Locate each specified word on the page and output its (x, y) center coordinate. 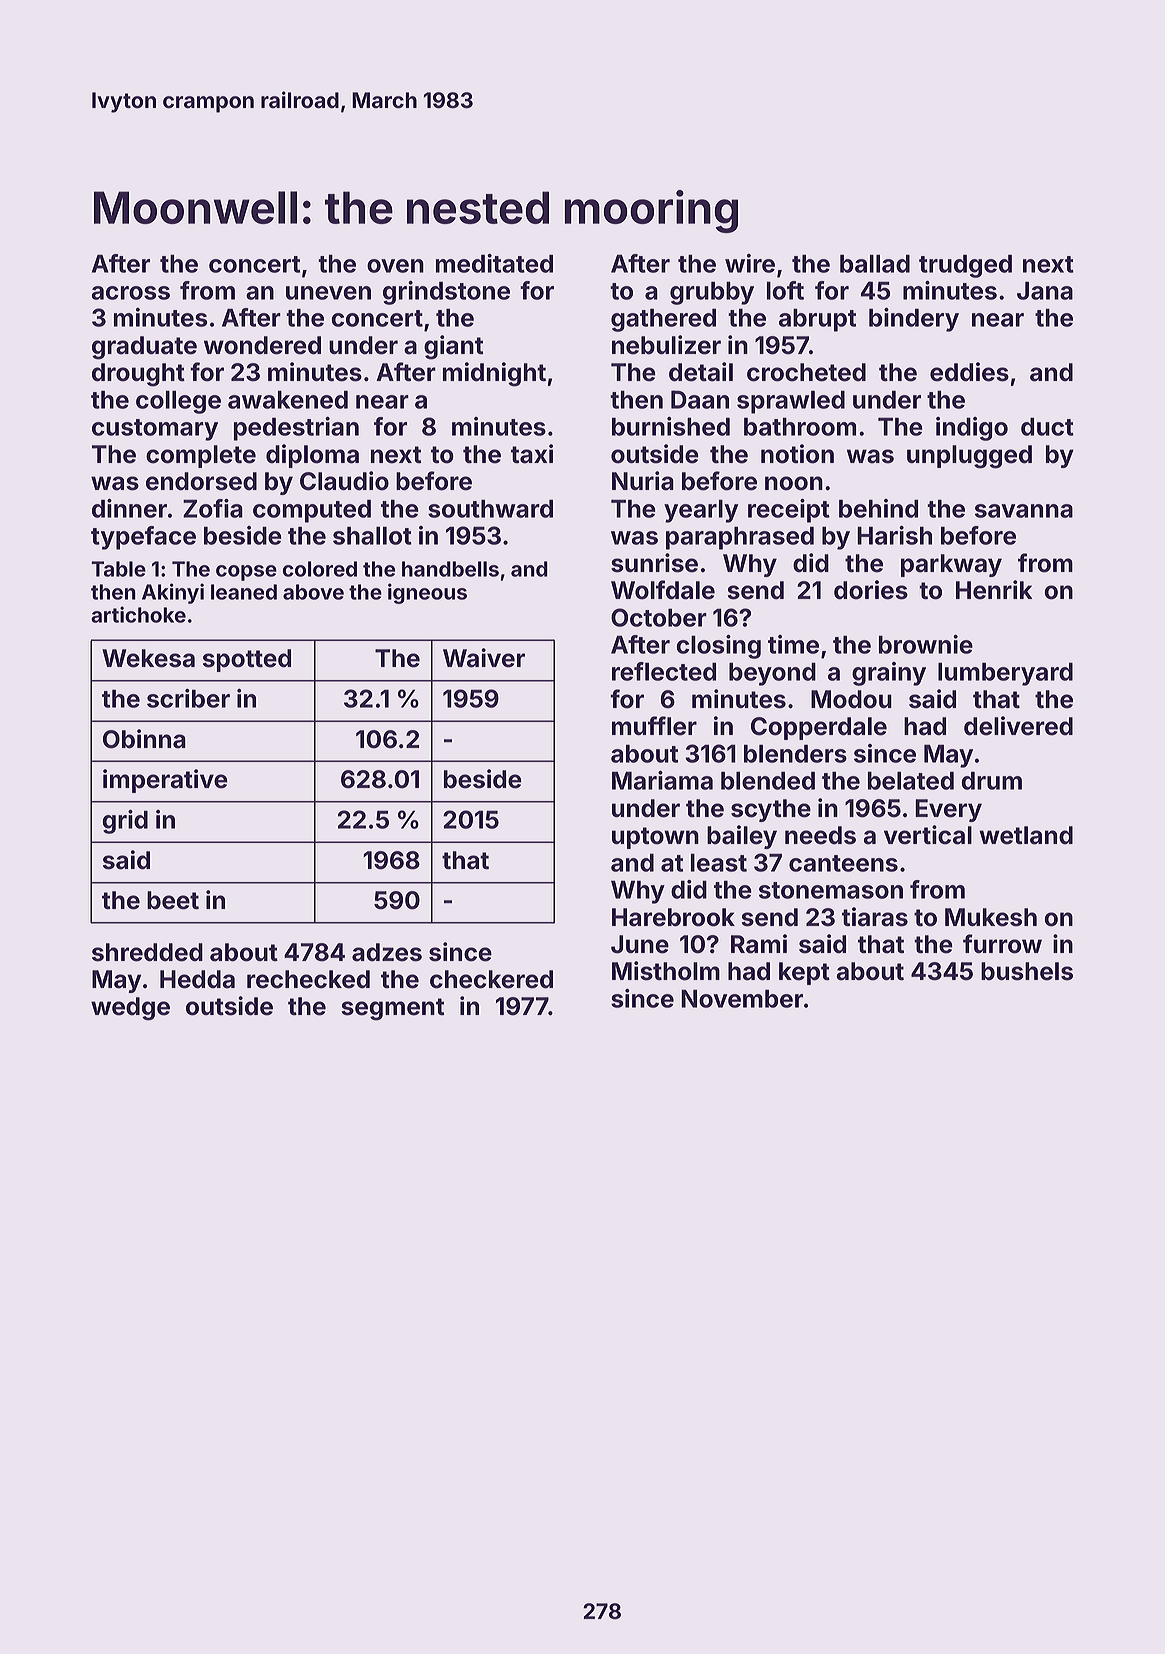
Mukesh (991, 917)
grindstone (446, 293)
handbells (450, 569)
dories (871, 590)
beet (173, 900)
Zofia (213, 508)
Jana (1045, 290)
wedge (130, 1009)
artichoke (138, 614)
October (659, 617)
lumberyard (1005, 674)
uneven (328, 293)
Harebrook (673, 917)
